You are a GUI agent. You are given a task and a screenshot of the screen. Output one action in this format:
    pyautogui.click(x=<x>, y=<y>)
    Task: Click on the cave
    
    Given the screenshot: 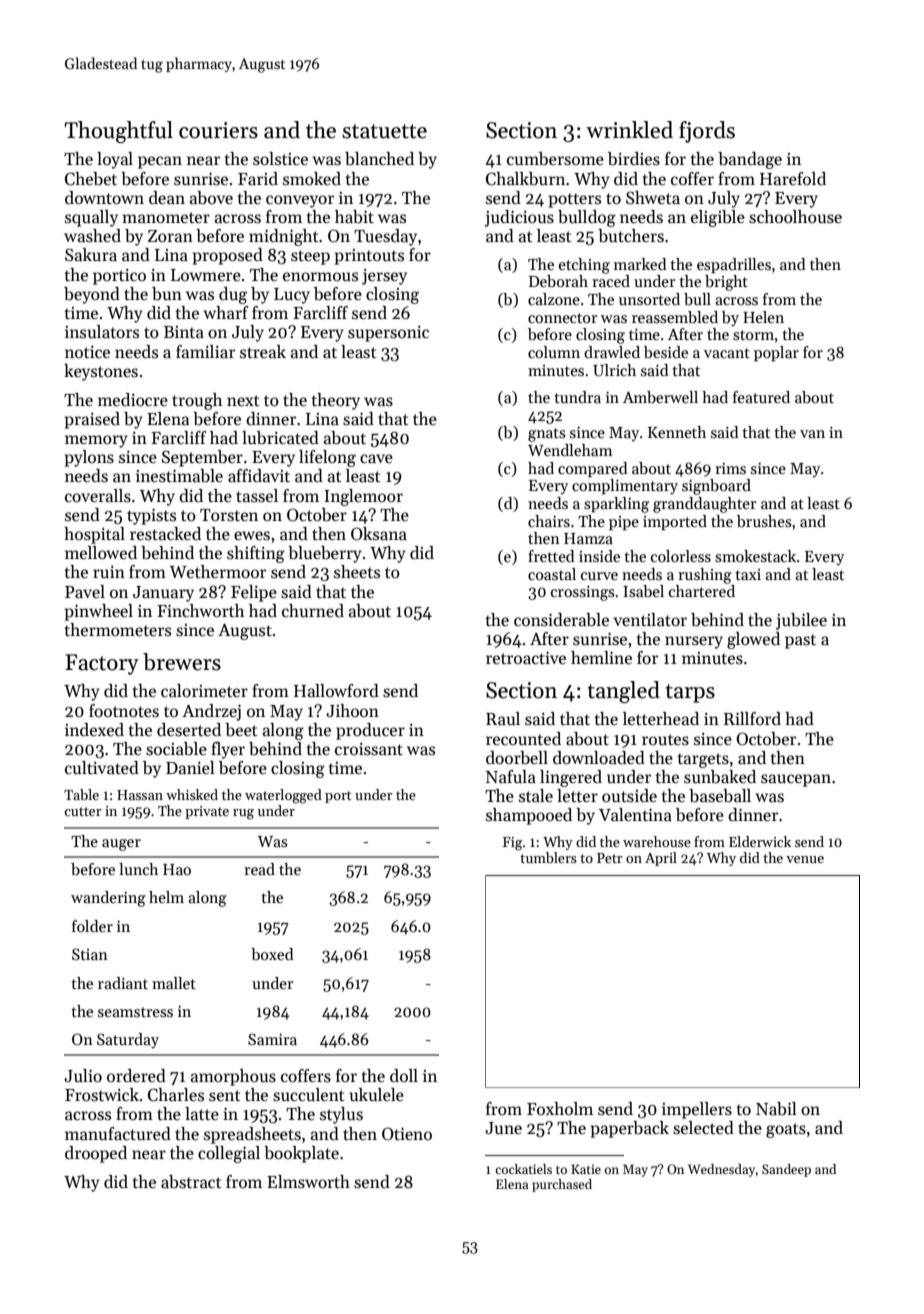 What is the action you would take?
    pyautogui.click(x=376, y=459)
